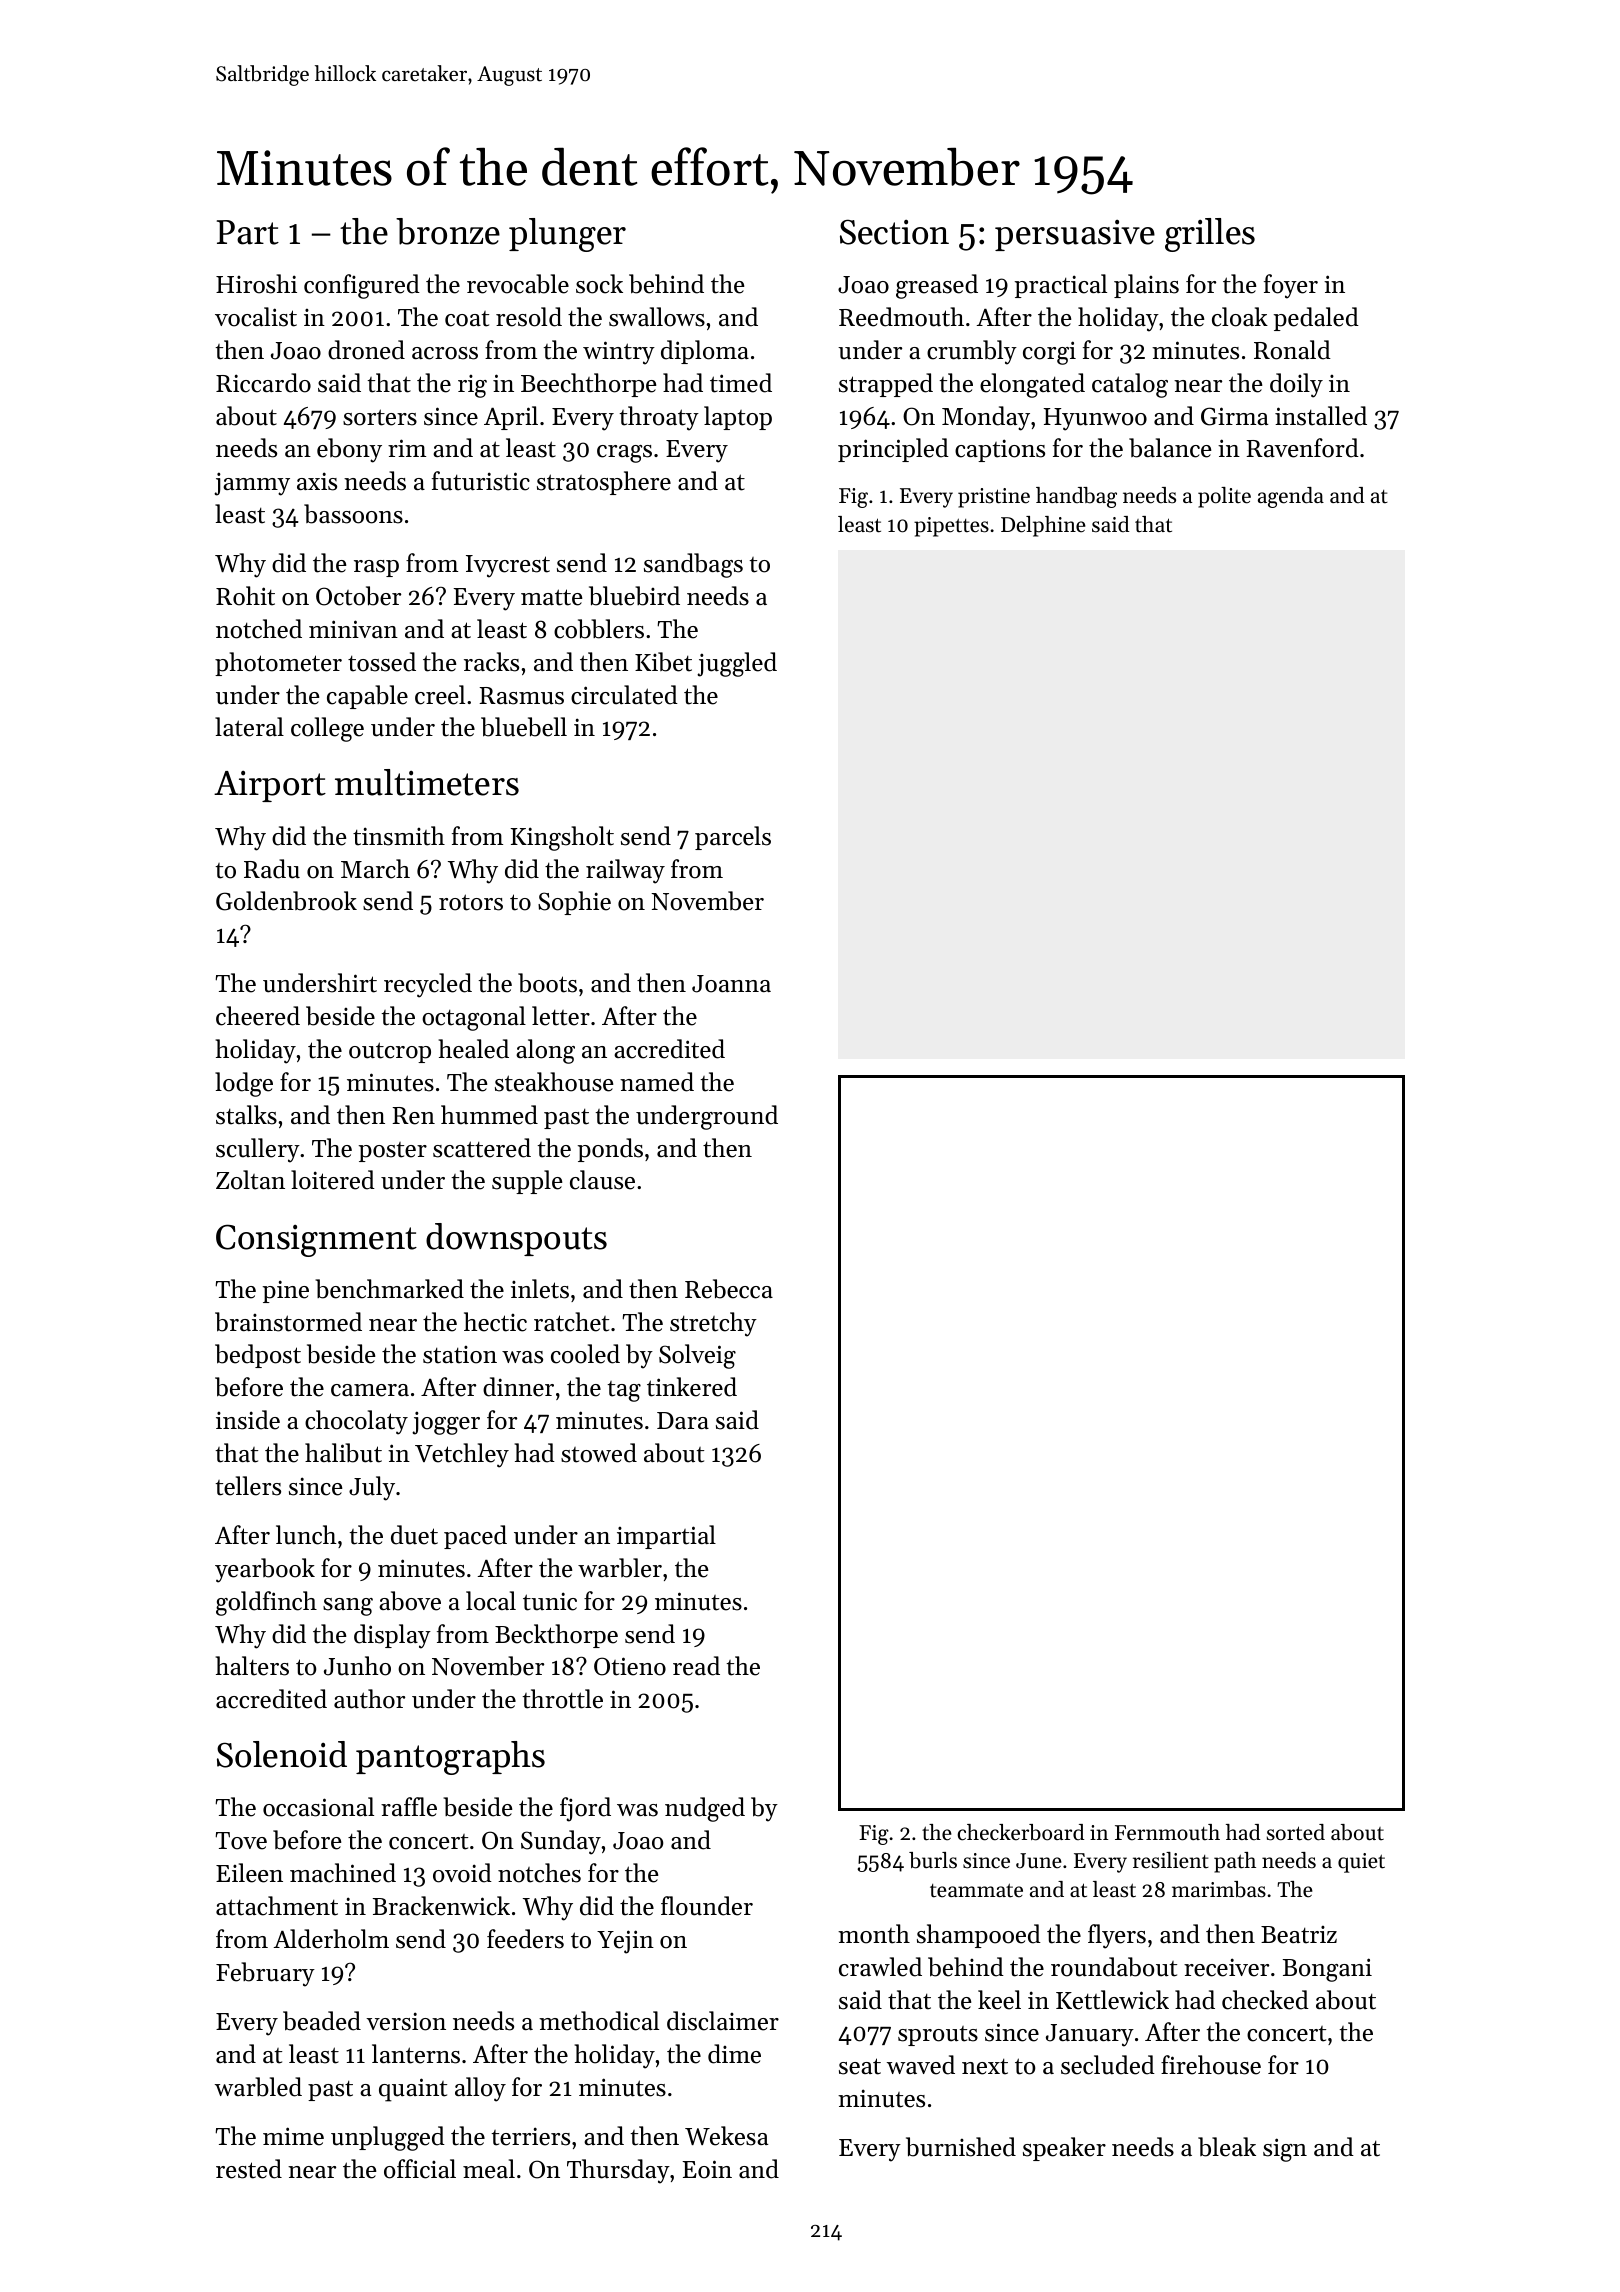 The image size is (1620, 2292). I want to click on outcrop, so click(390, 1052).
